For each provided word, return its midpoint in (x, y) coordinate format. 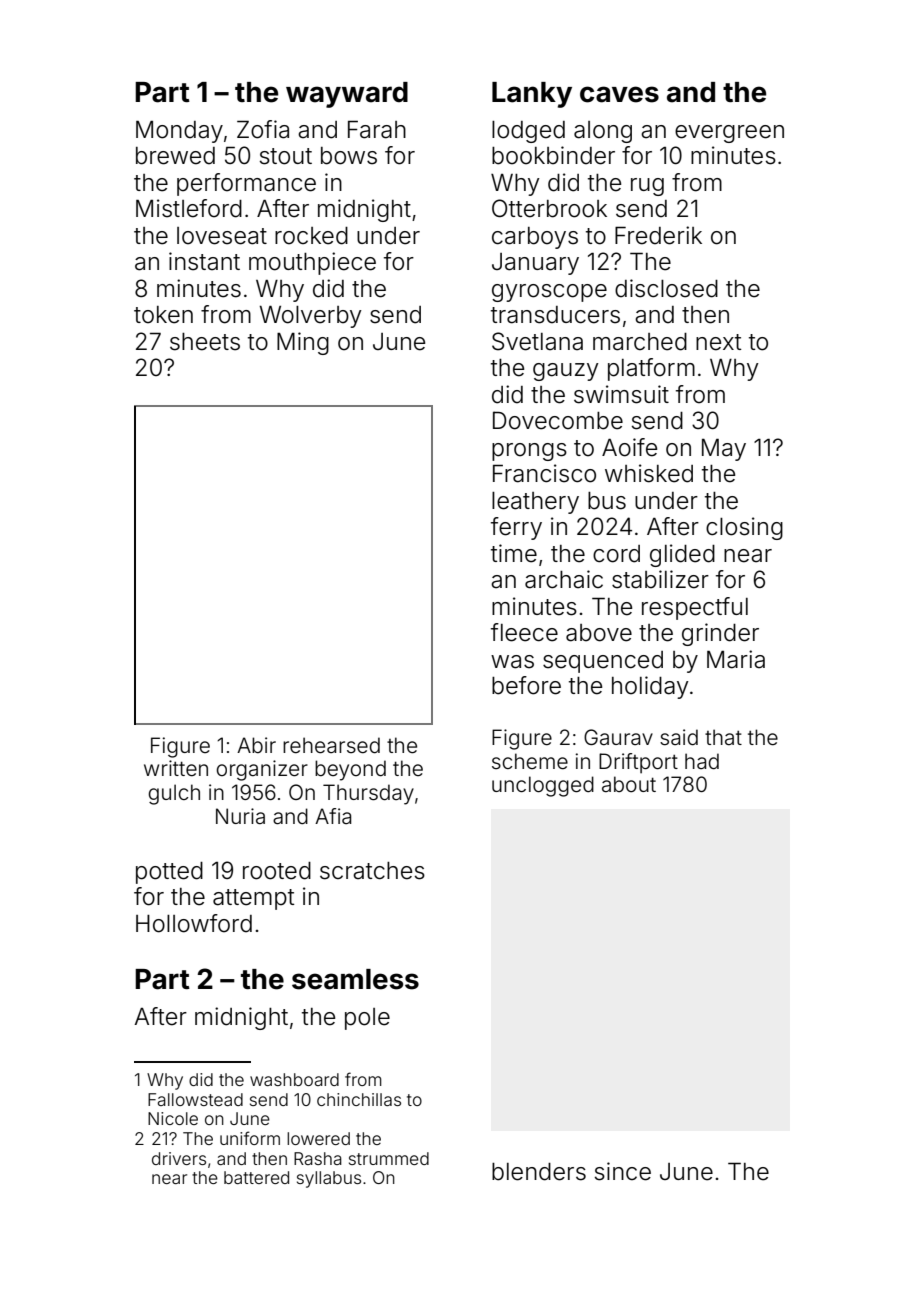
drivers (179, 1158)
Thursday (368, 794)
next (718, 342)
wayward (347, 95)
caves (619, 94)
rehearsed (331, 745)
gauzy (566, 372)
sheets (205, 342)
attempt (253, 899)
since (623, 1171)
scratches (372, 871)
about (629, 784)
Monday (179, 132)
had (702, 761)
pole (367, 1019)
